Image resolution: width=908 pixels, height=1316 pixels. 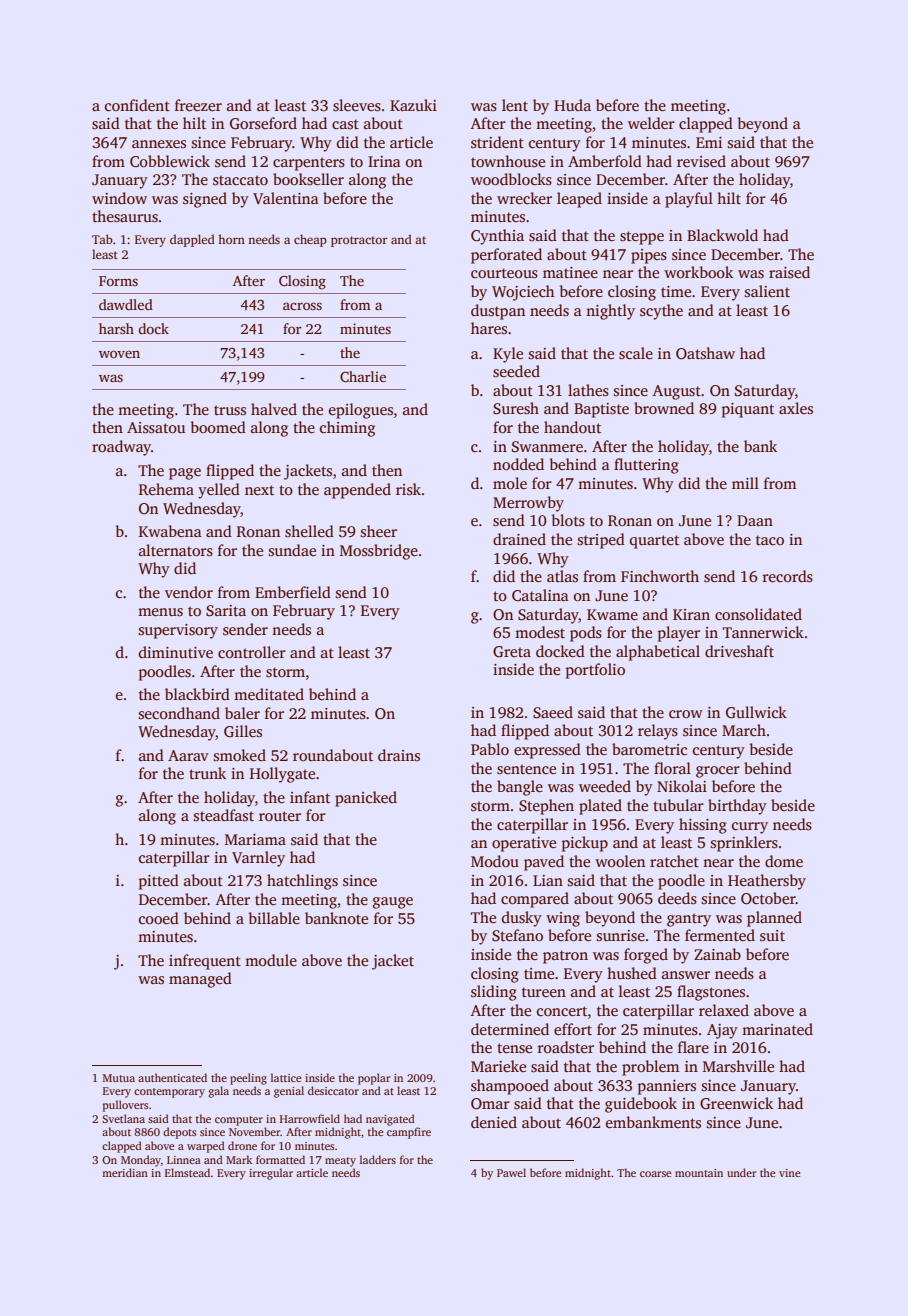 What do you see at coordinates (739, 651) in the screenshot?
I see `driveshaft` at bounding box center [739, 651].
